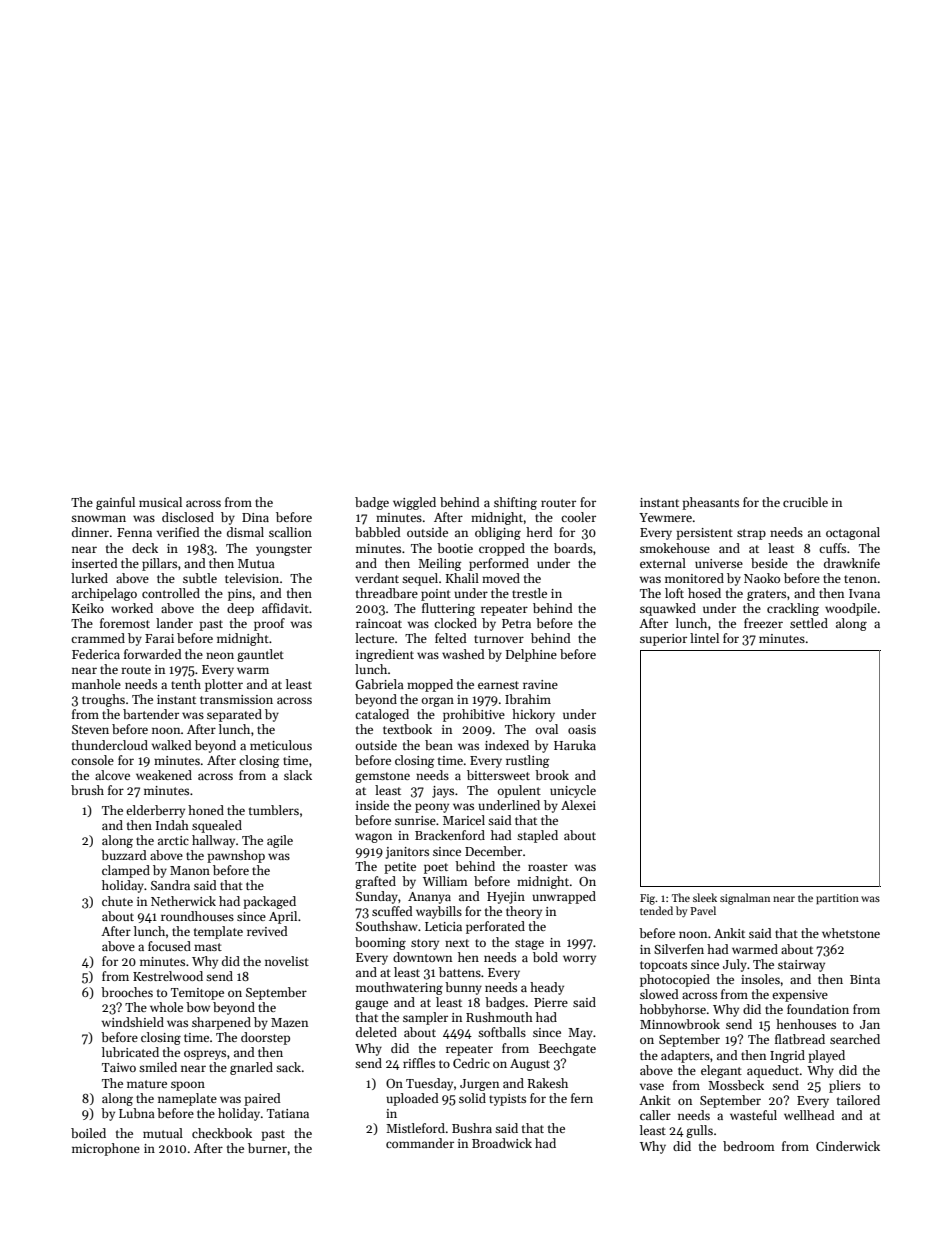  Describe the element at coordinates (414, 503) in the image. I see `wiggled` at that location.
